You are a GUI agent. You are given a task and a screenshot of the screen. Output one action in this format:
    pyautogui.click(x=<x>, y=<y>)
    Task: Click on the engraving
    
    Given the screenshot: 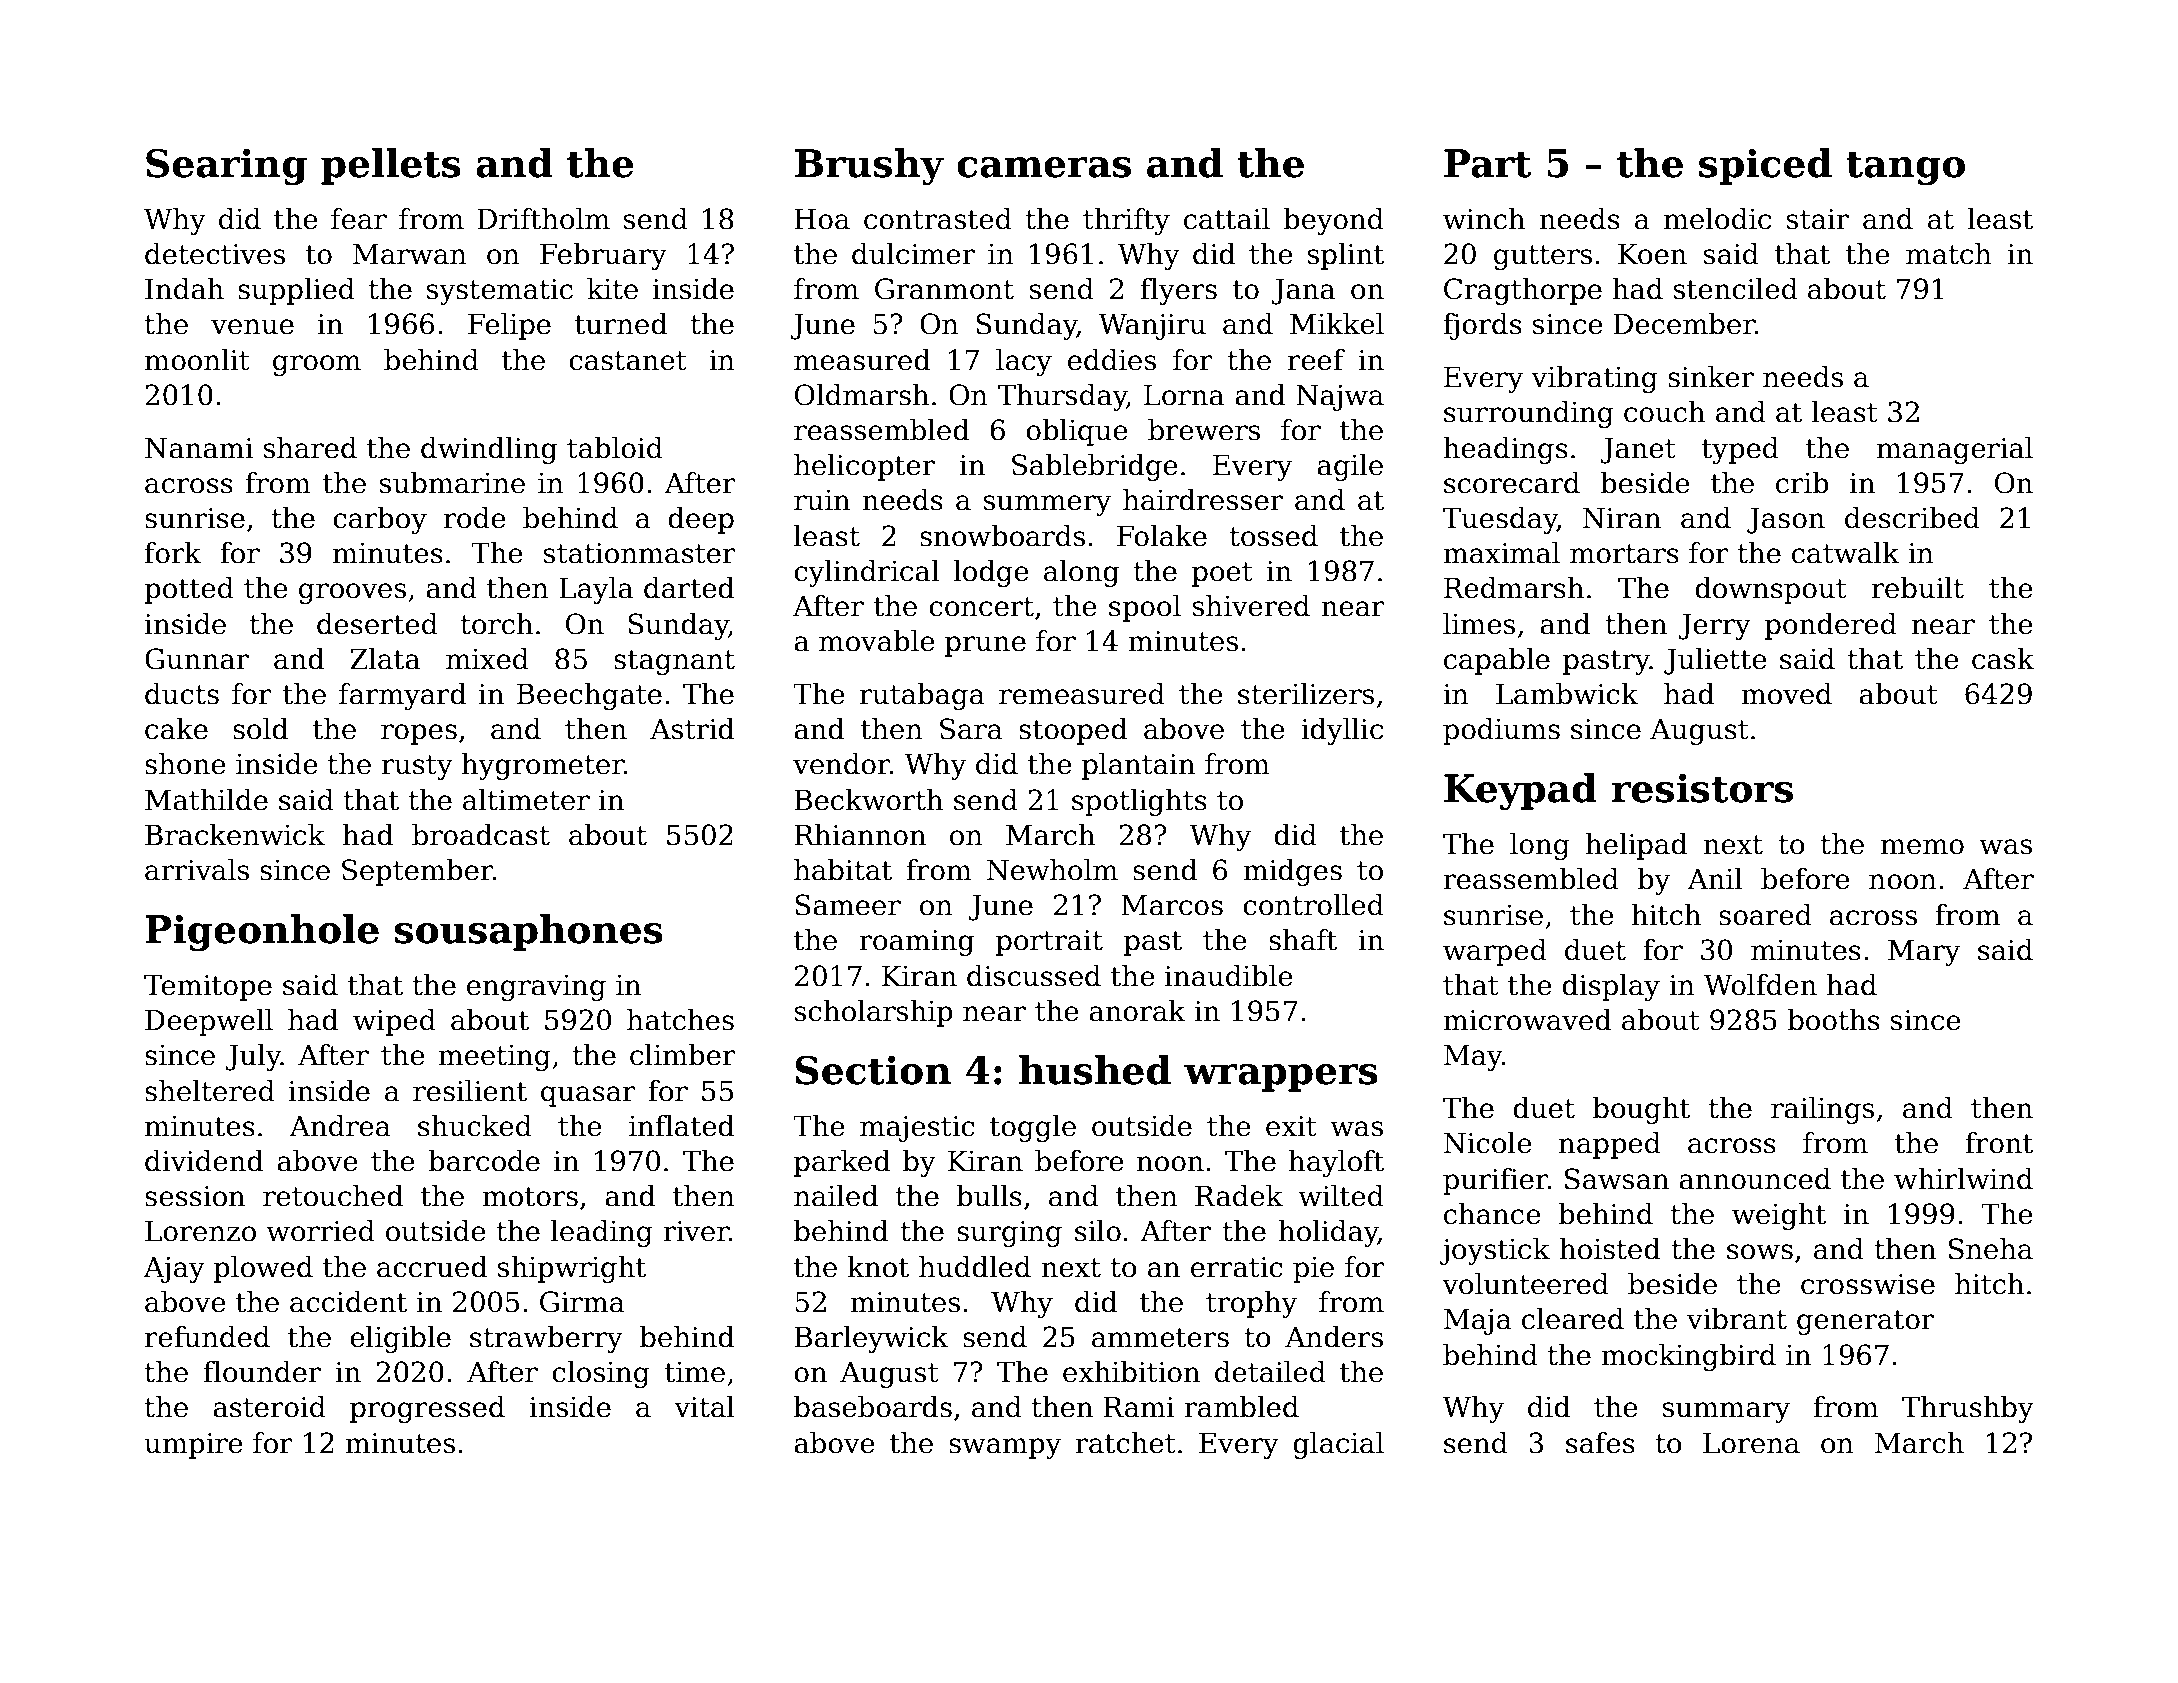 What is the action you would take?
    pyautogui.click(x=536, y=988)
